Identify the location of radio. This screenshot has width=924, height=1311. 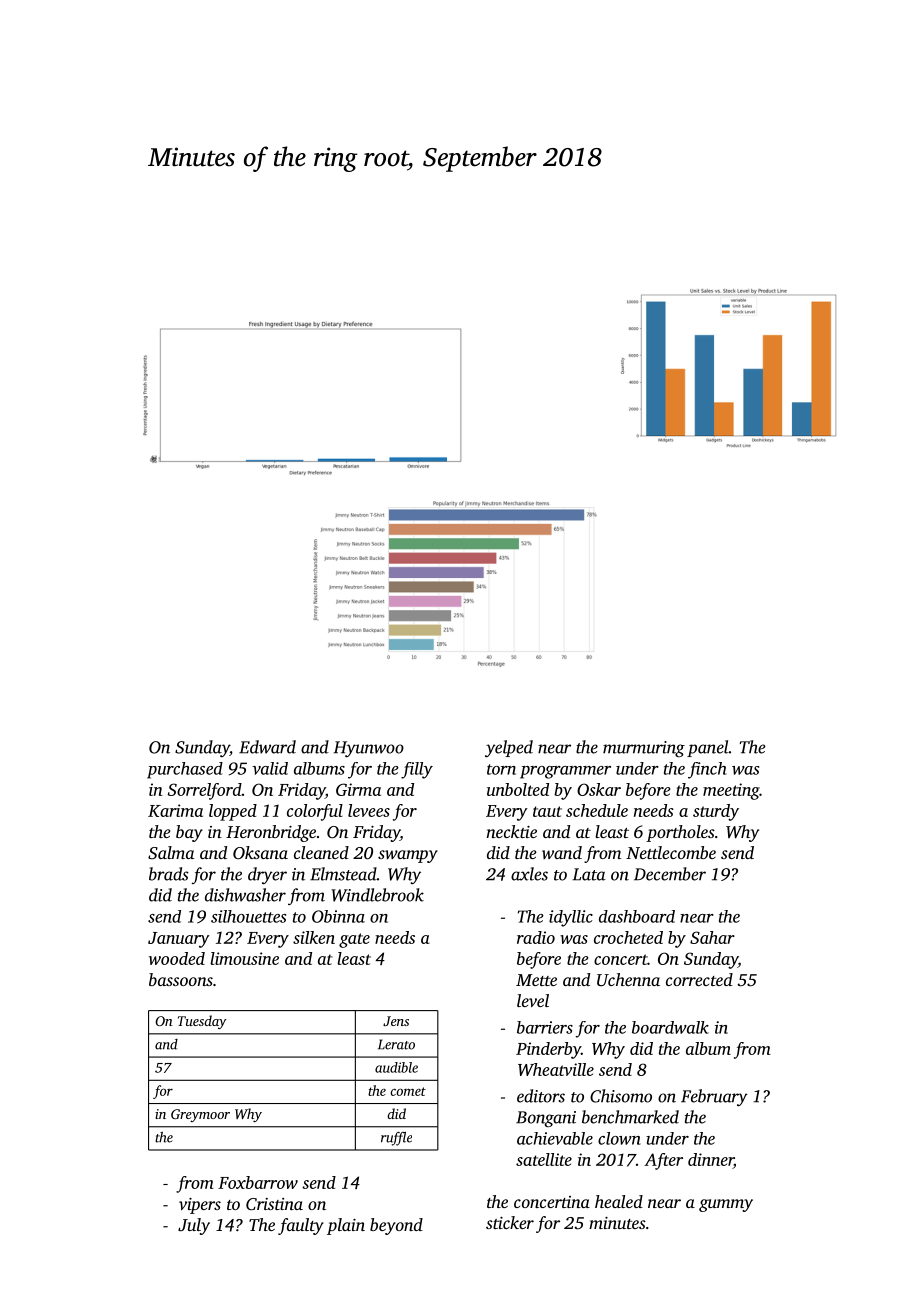
(536, 937).
